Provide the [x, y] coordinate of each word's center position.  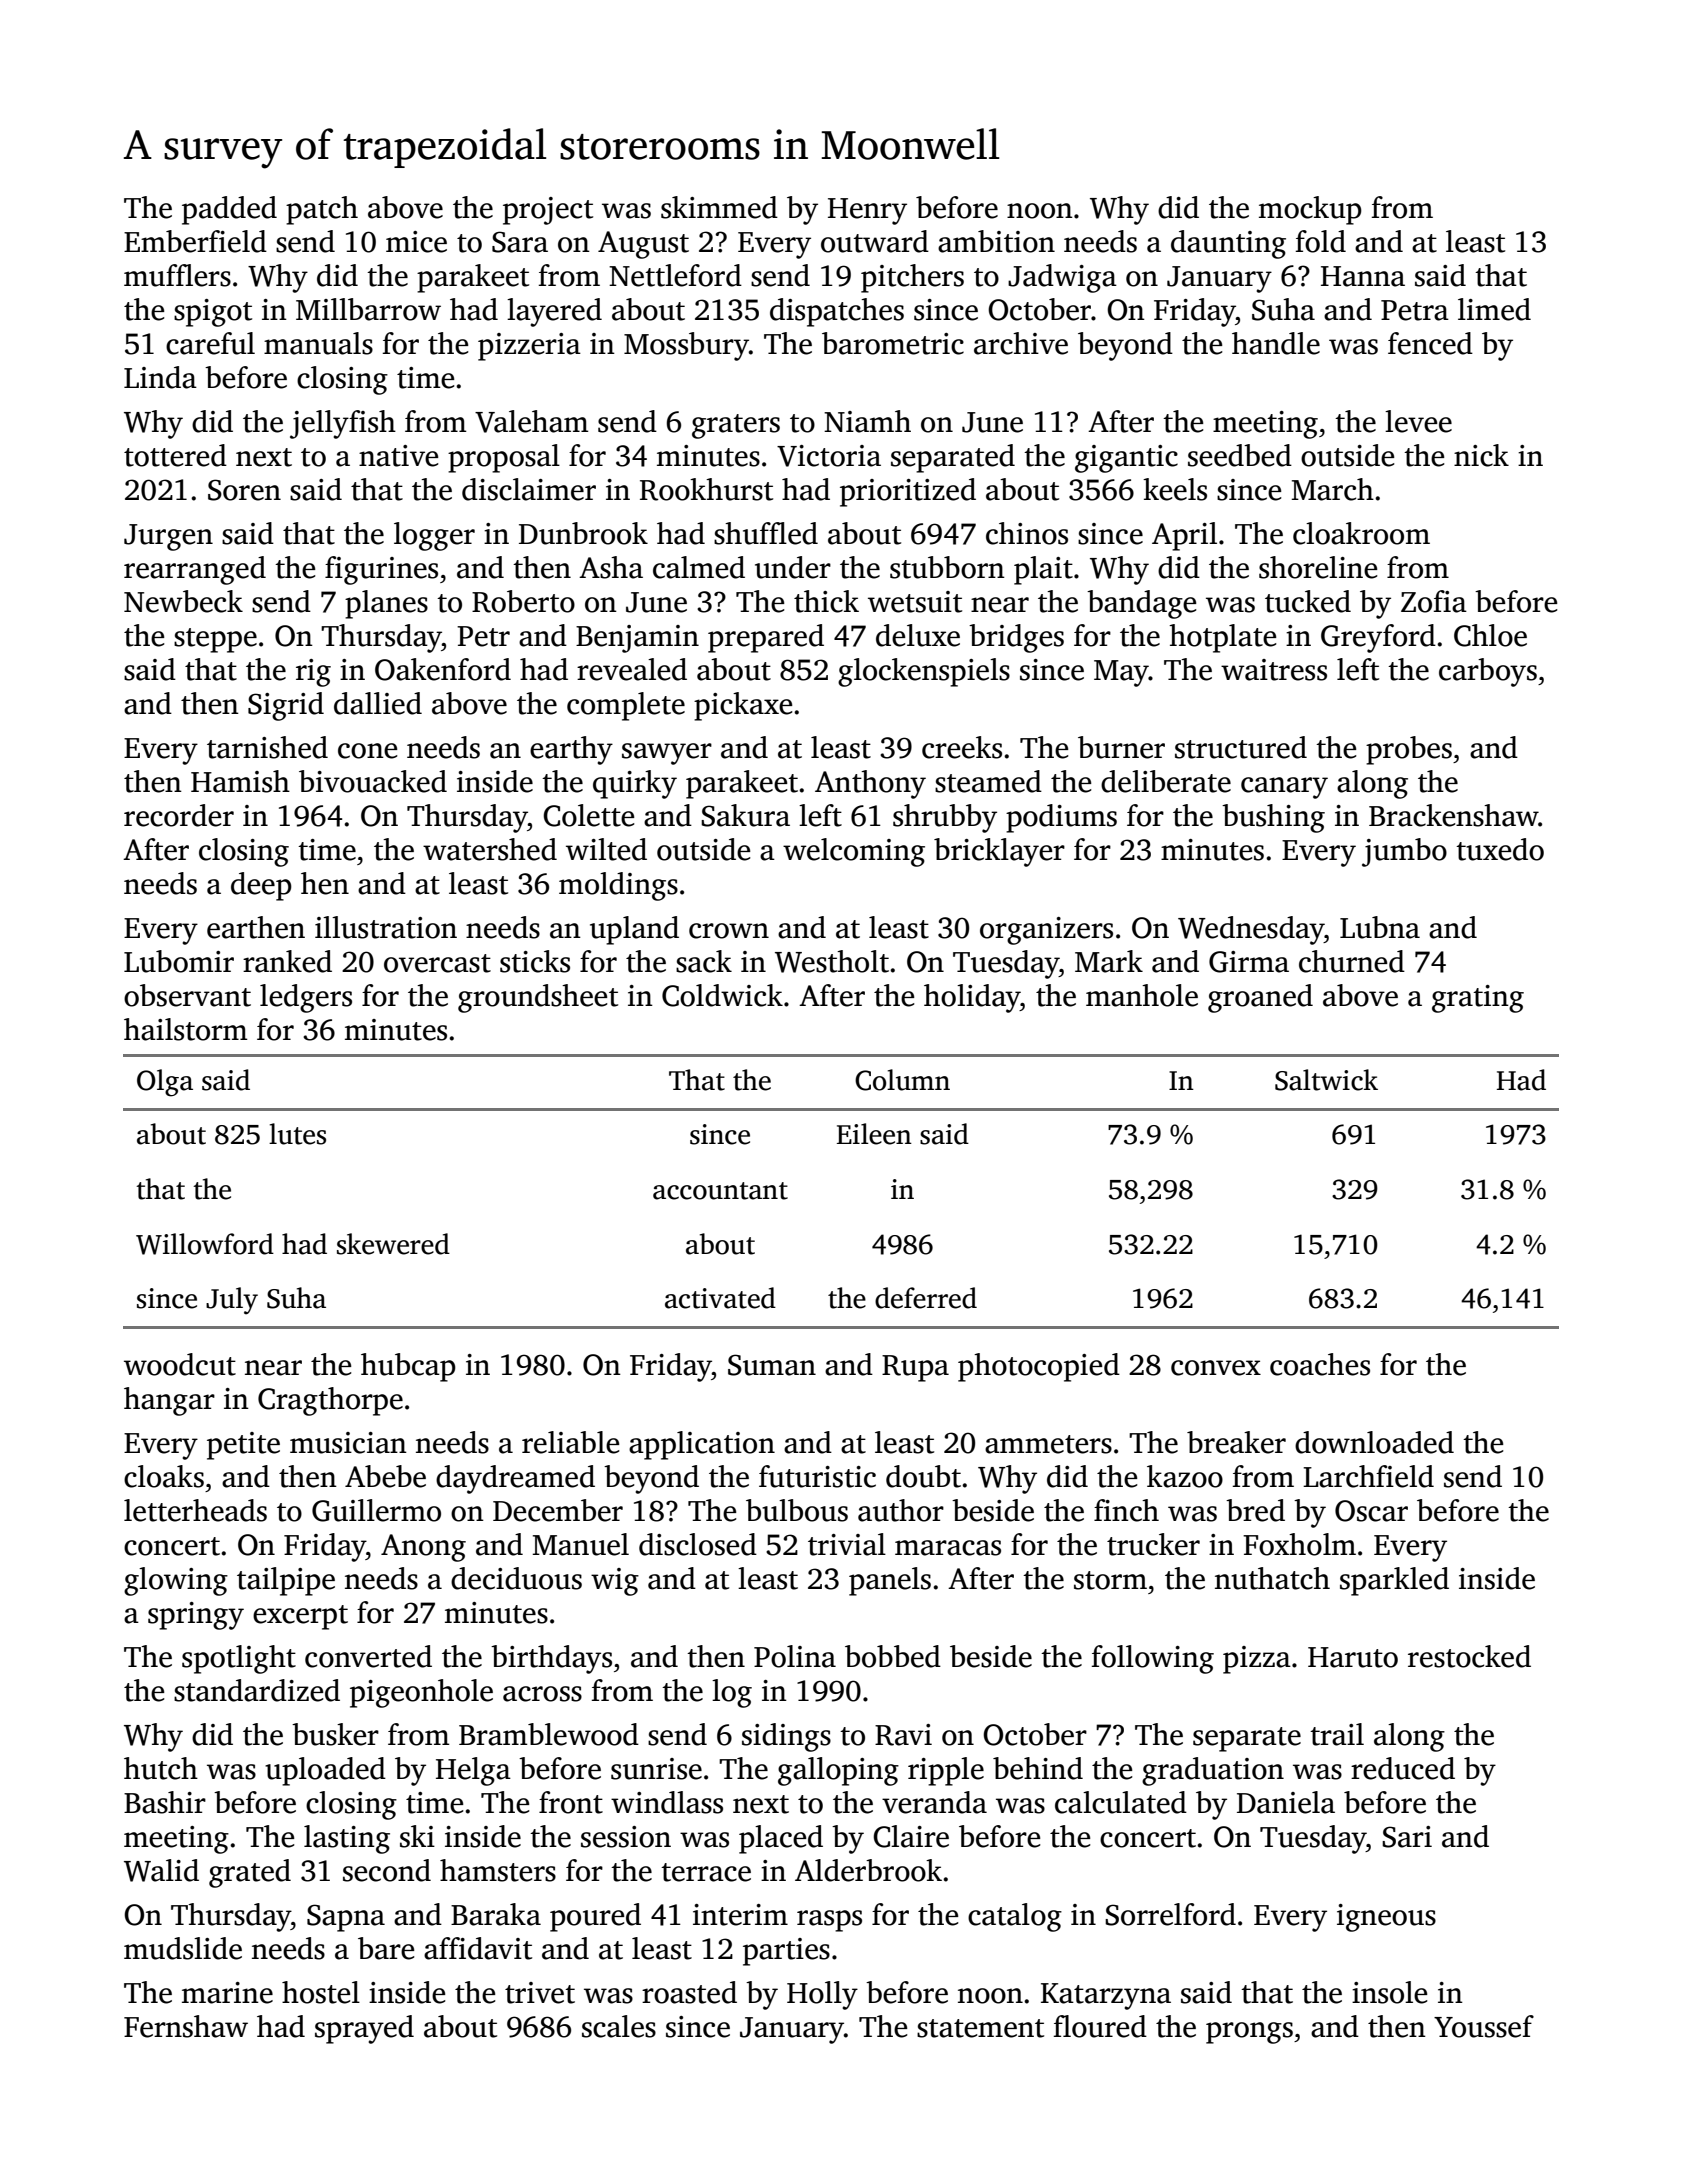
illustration [386, 927]
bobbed [893, 1656]
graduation [1213, 1771]
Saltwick [1326, 1080]
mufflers [177, 275]
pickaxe [743, 706]
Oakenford [443, 669]
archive [1021, 343]
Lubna [1380, 927]
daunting [1228, 244]
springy [196, 1616]
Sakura [745, 815]
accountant [720, 1191]
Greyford [1378, 638]
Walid [161, 1870]
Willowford [205, 1244]
